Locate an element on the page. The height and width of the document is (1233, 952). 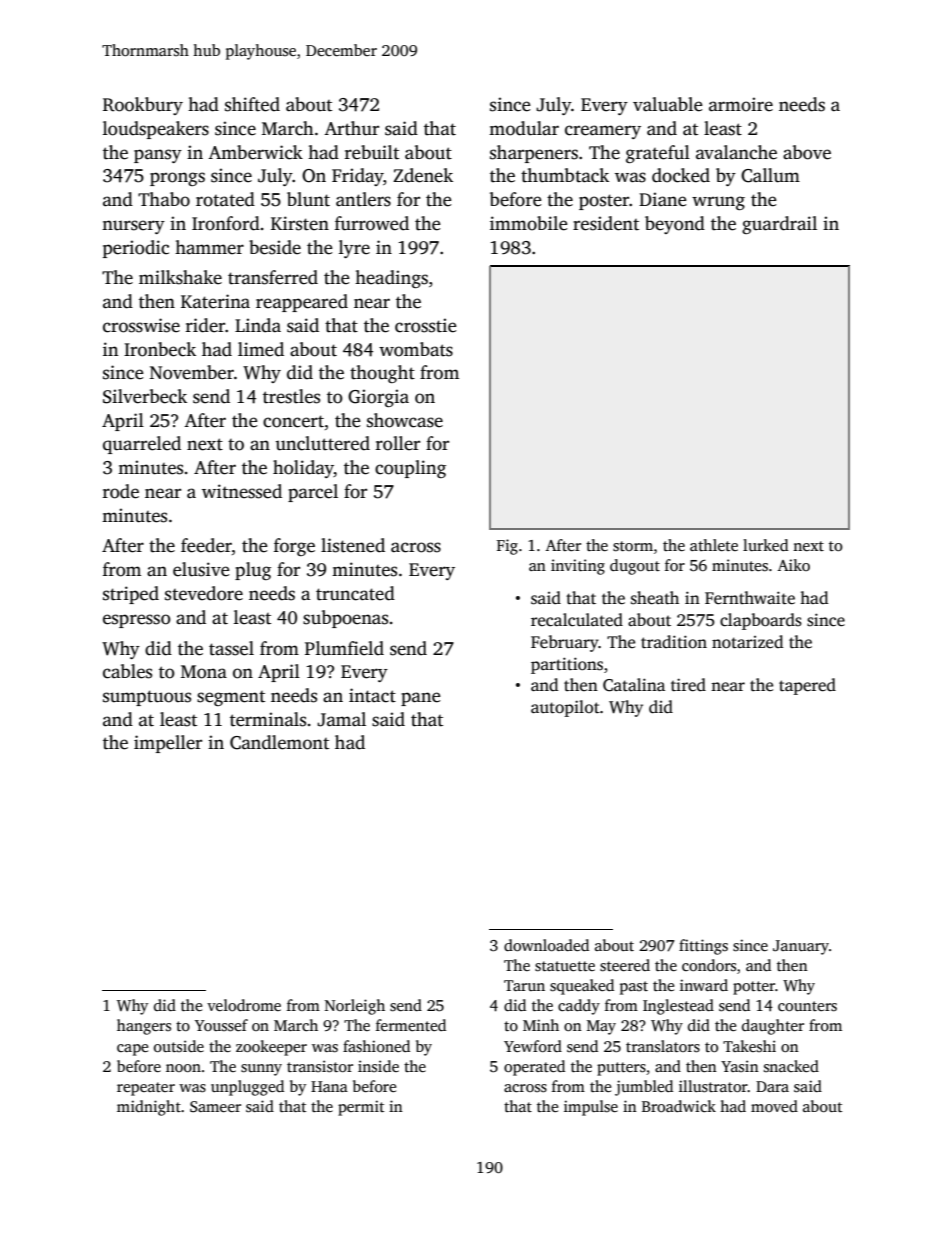
antlers is located at coordinates (363, 199).
